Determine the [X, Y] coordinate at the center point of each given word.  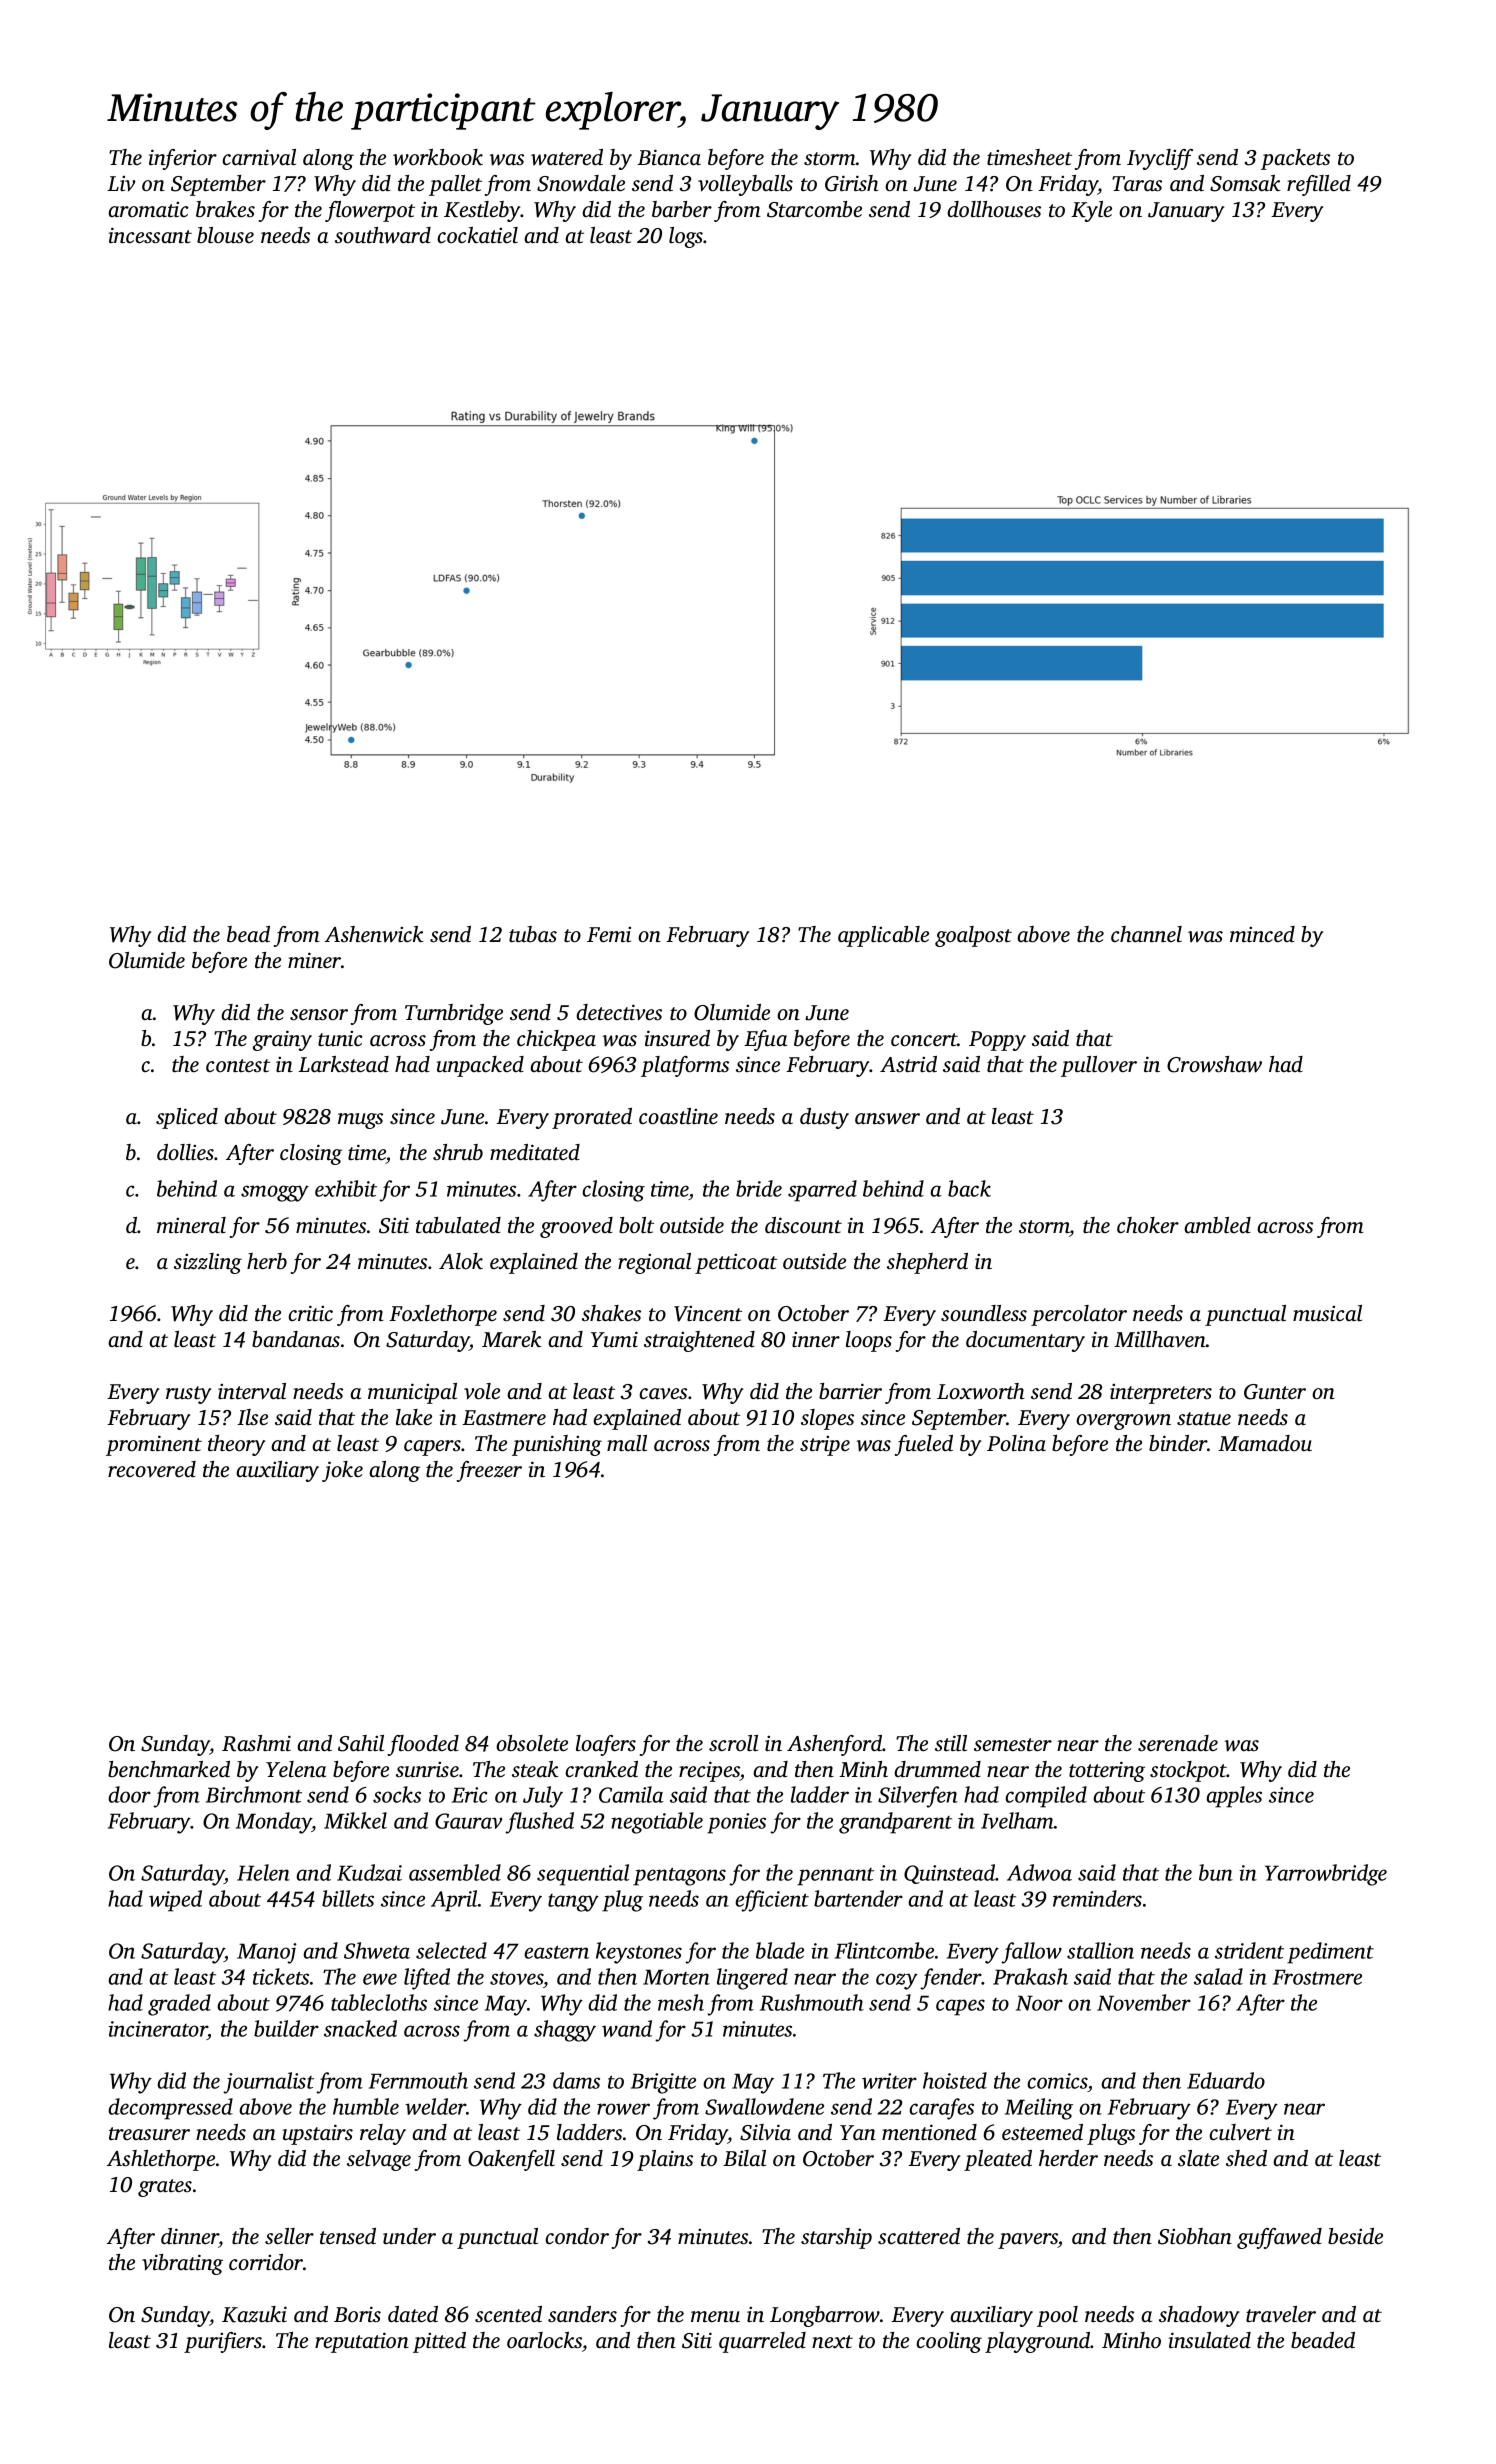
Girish [852, 183]
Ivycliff [1160, 159]
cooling [949, 2342]
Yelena [296, 1769]
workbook [438, 157]
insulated [1210, 2340]
